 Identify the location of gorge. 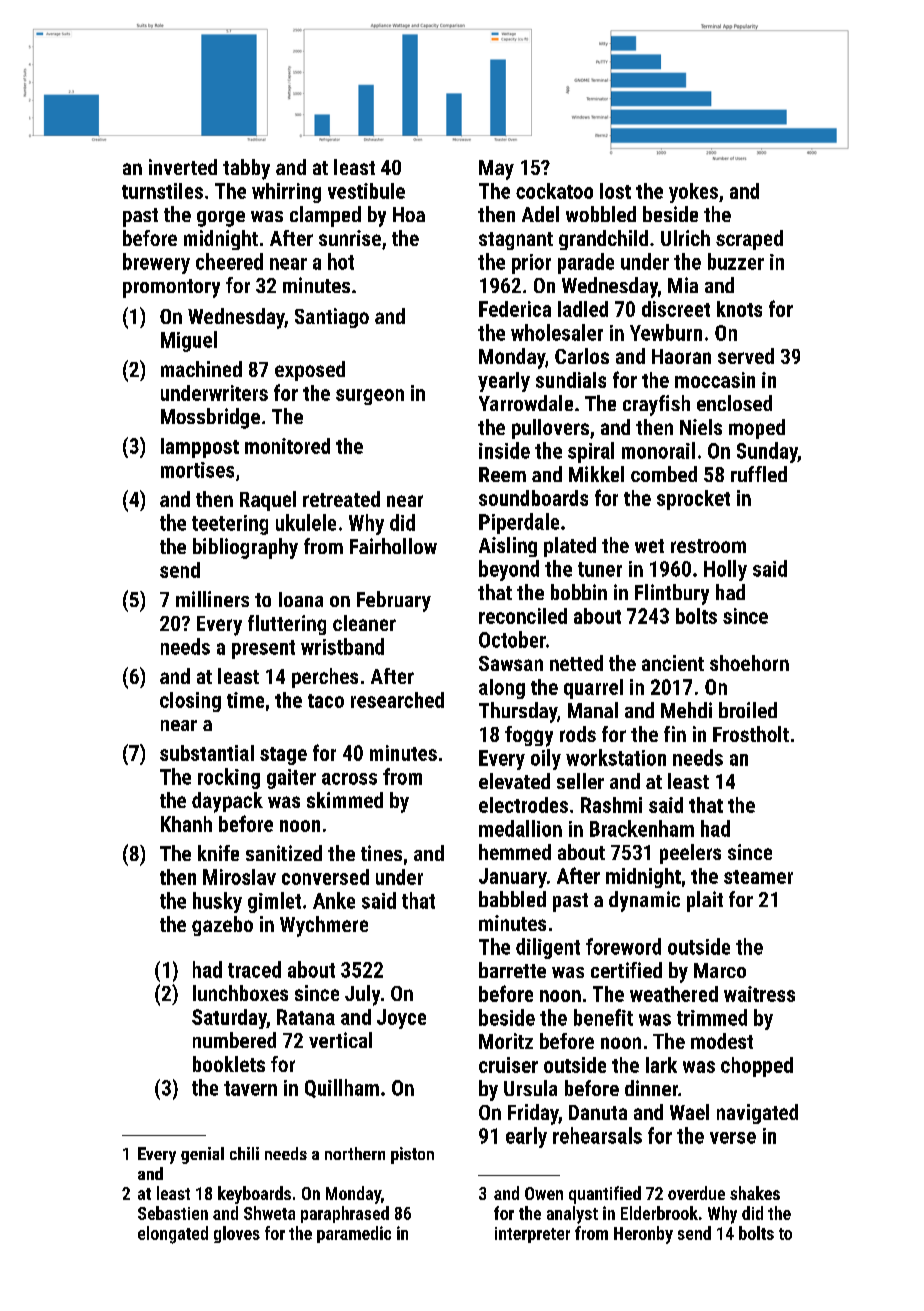
(221, 219).
